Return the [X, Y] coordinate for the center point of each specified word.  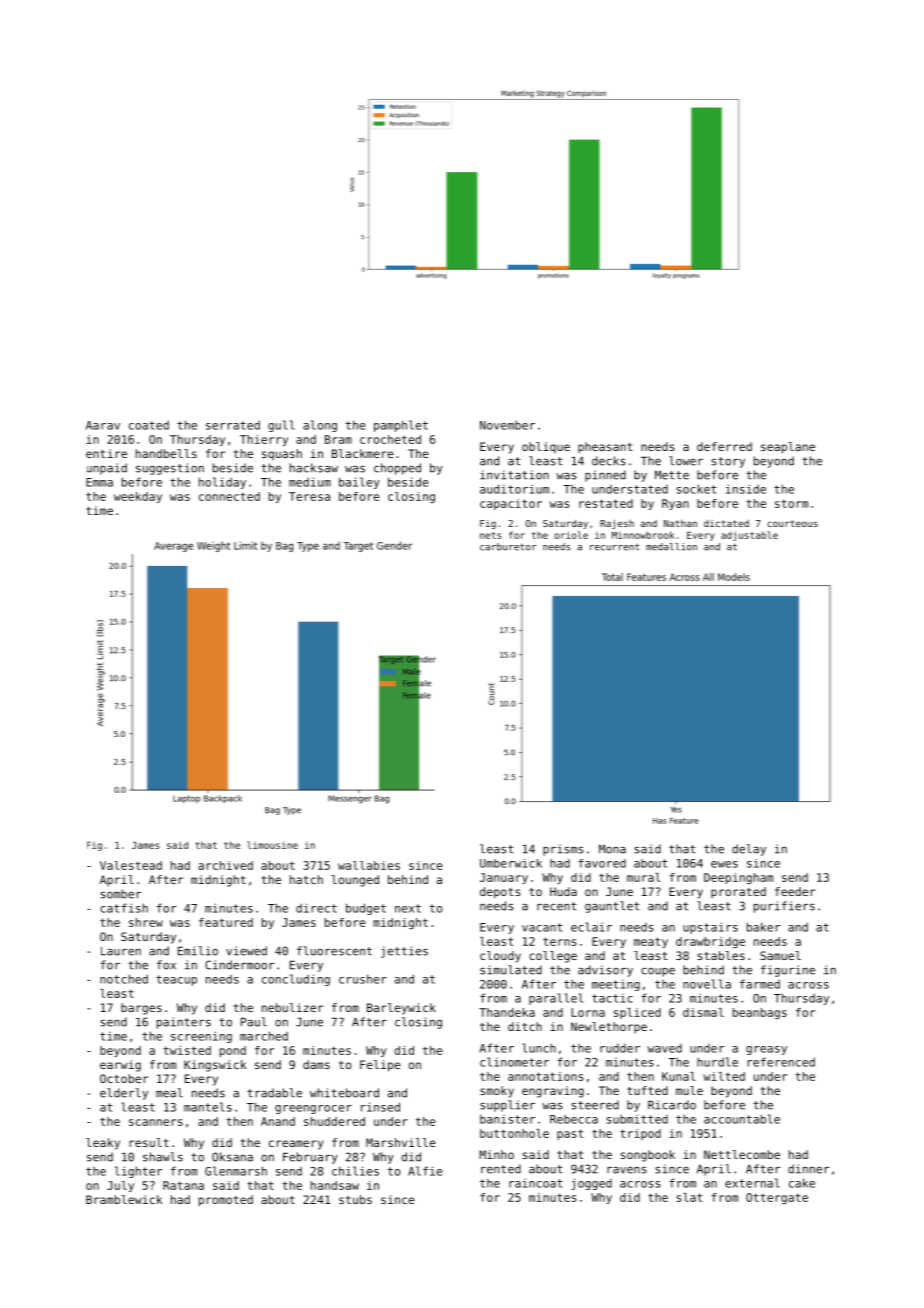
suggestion [170, 469]
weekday [138, 497]
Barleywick [401, 1009]
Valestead [131, 865]
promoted [226, 1201]
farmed [760, 984]
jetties [404, 952]
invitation [514, 475]
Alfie [425, 1171]
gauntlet [612, 907]
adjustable [749, 536]
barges [141, 1009]
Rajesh [617, 524]
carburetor [508, 547]
